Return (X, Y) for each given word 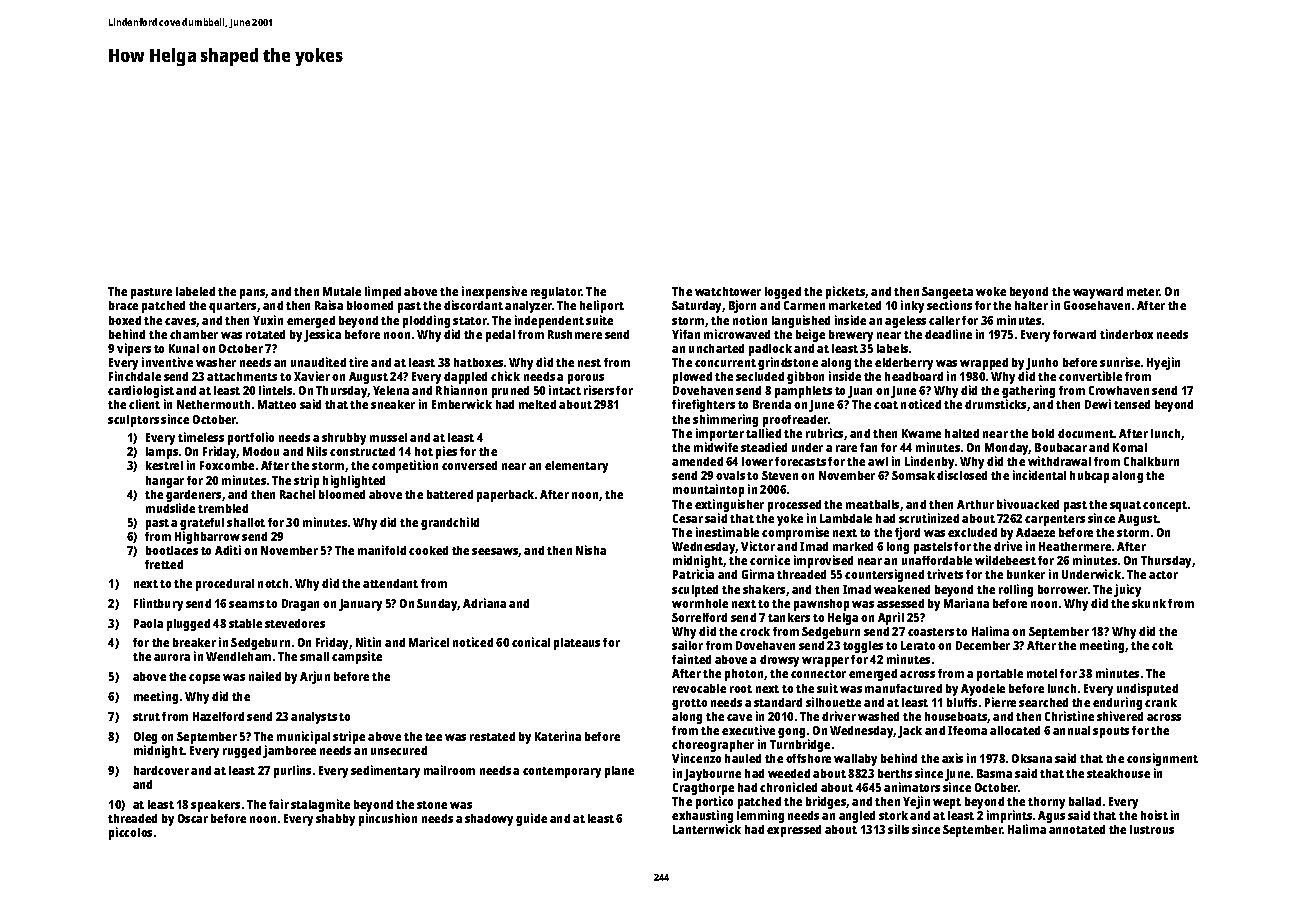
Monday (1007, 449)
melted (537, 404)
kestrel (164, 465)
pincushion (388, 819)
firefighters (703, 405)
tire (358, 362)
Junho (1042, 364)
